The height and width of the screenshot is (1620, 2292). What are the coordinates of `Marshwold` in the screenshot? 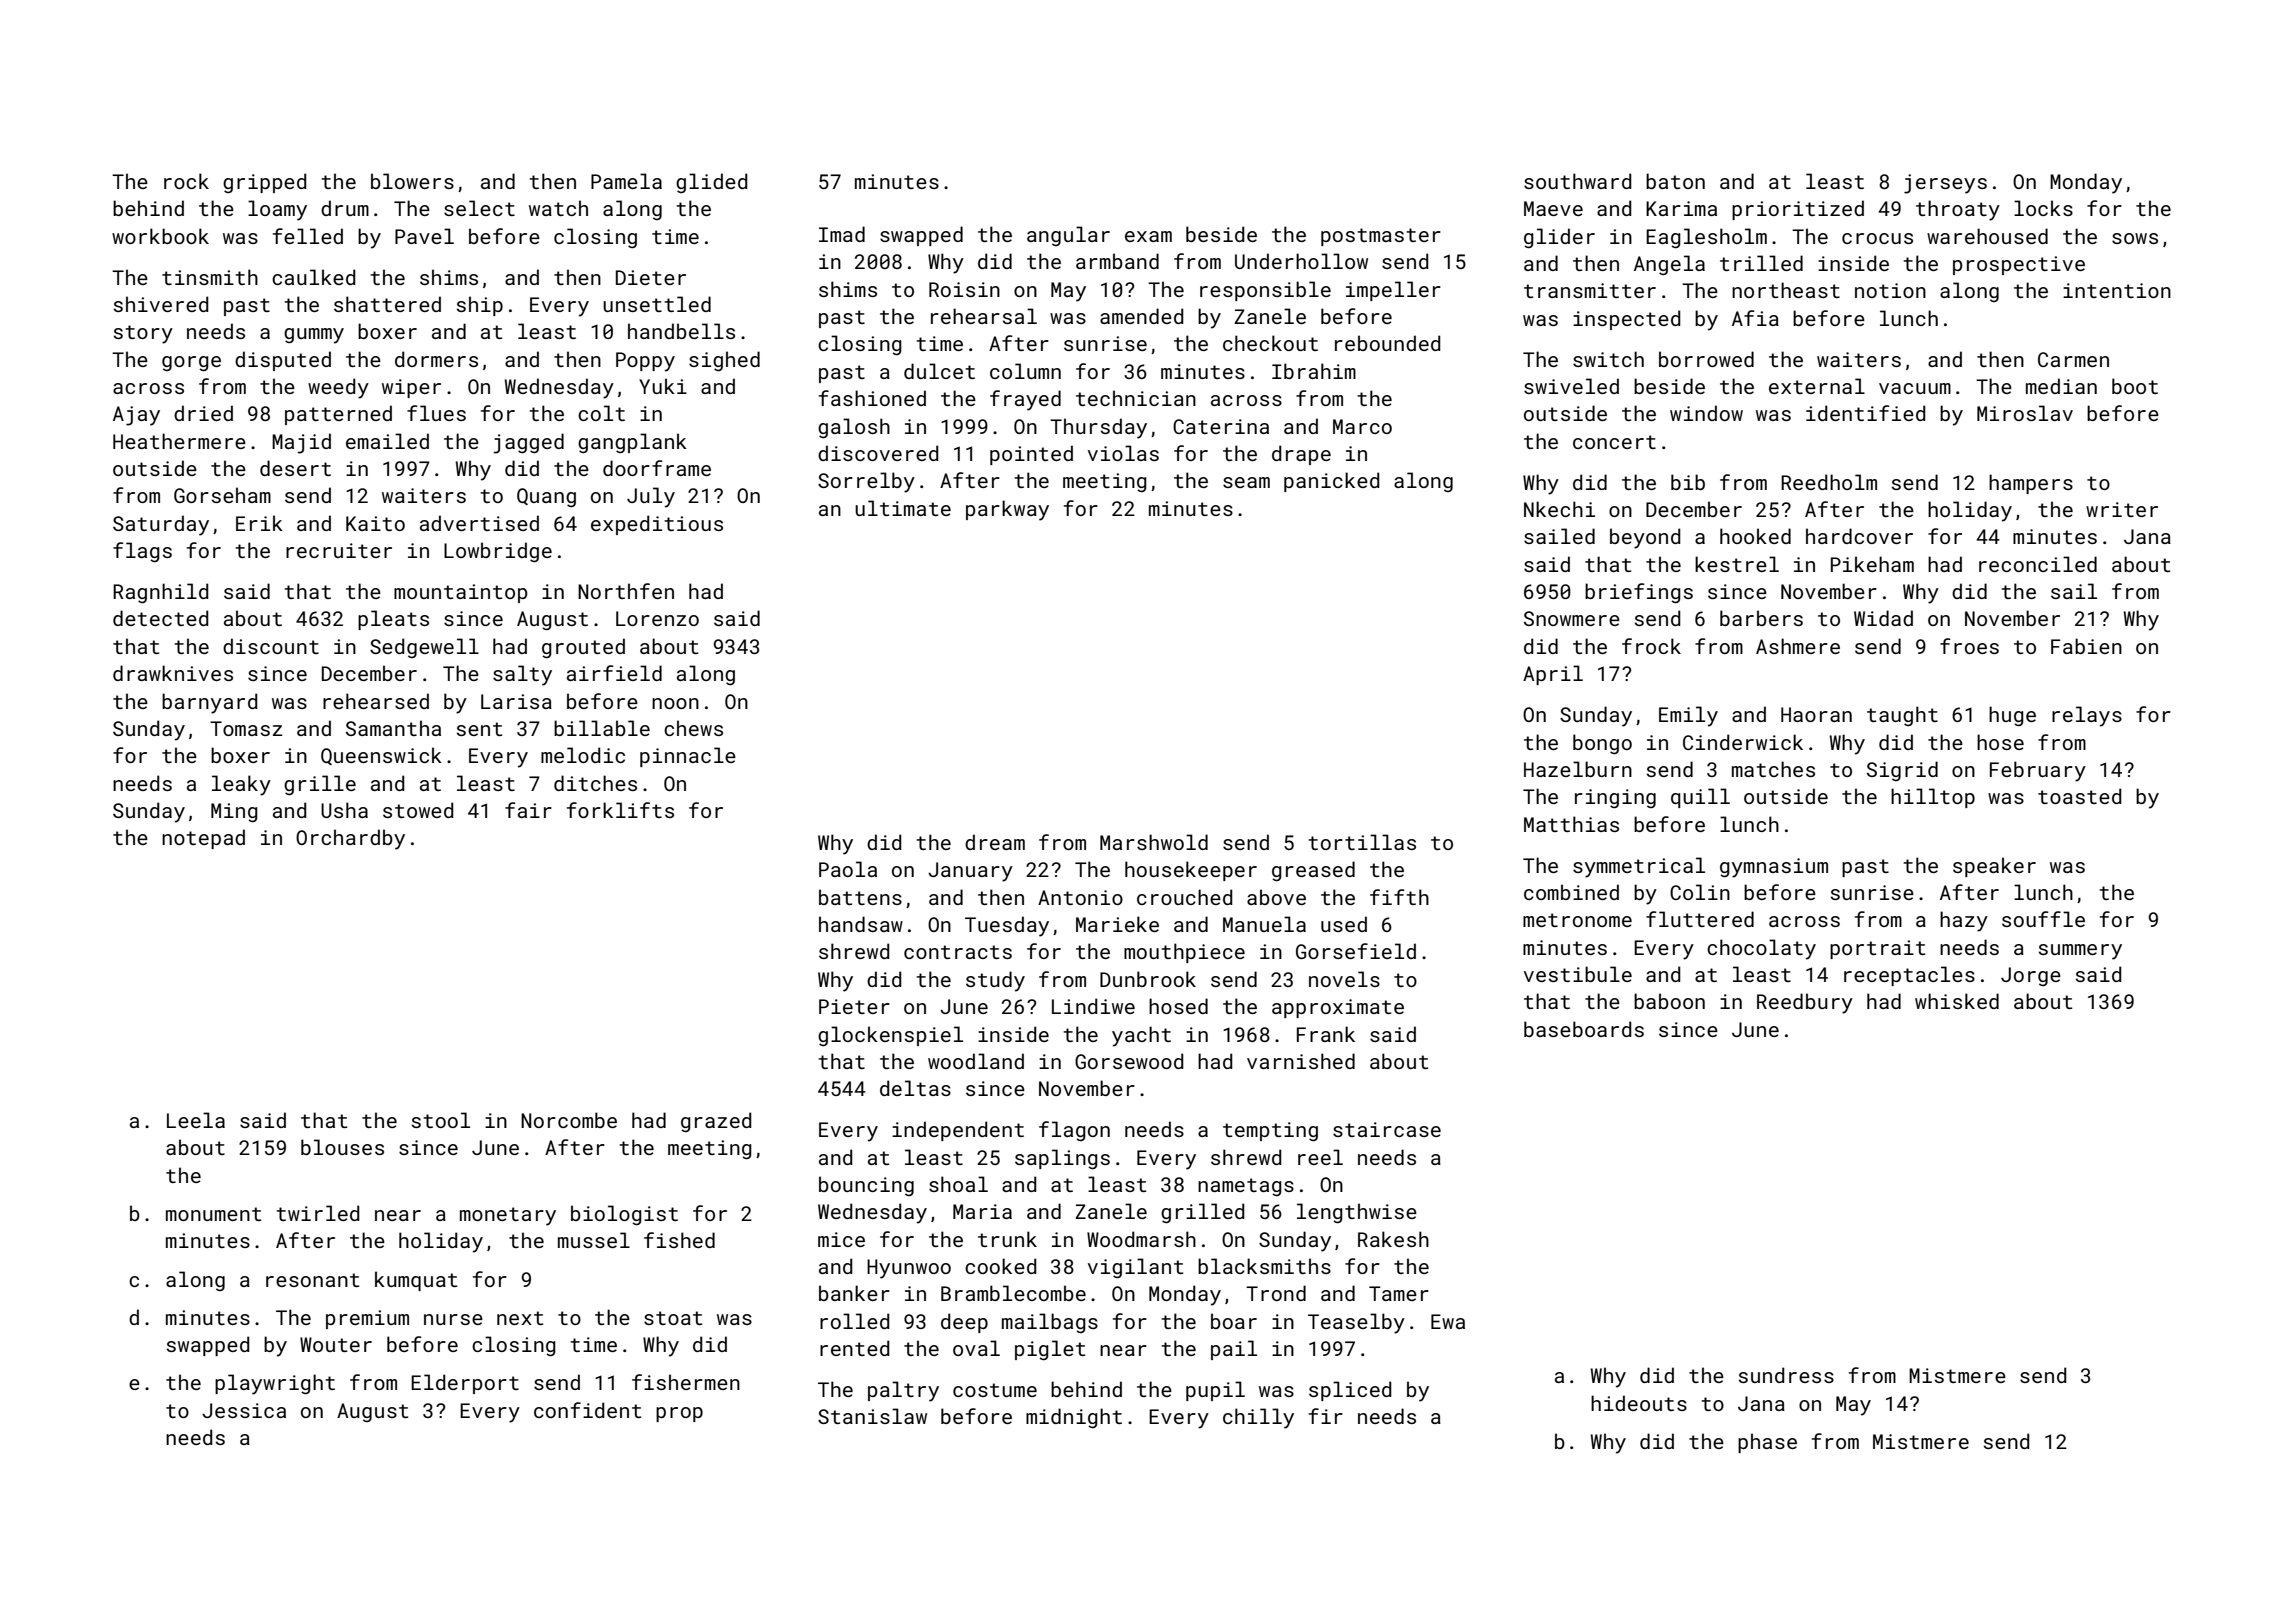 It's located at (1154, 842).
